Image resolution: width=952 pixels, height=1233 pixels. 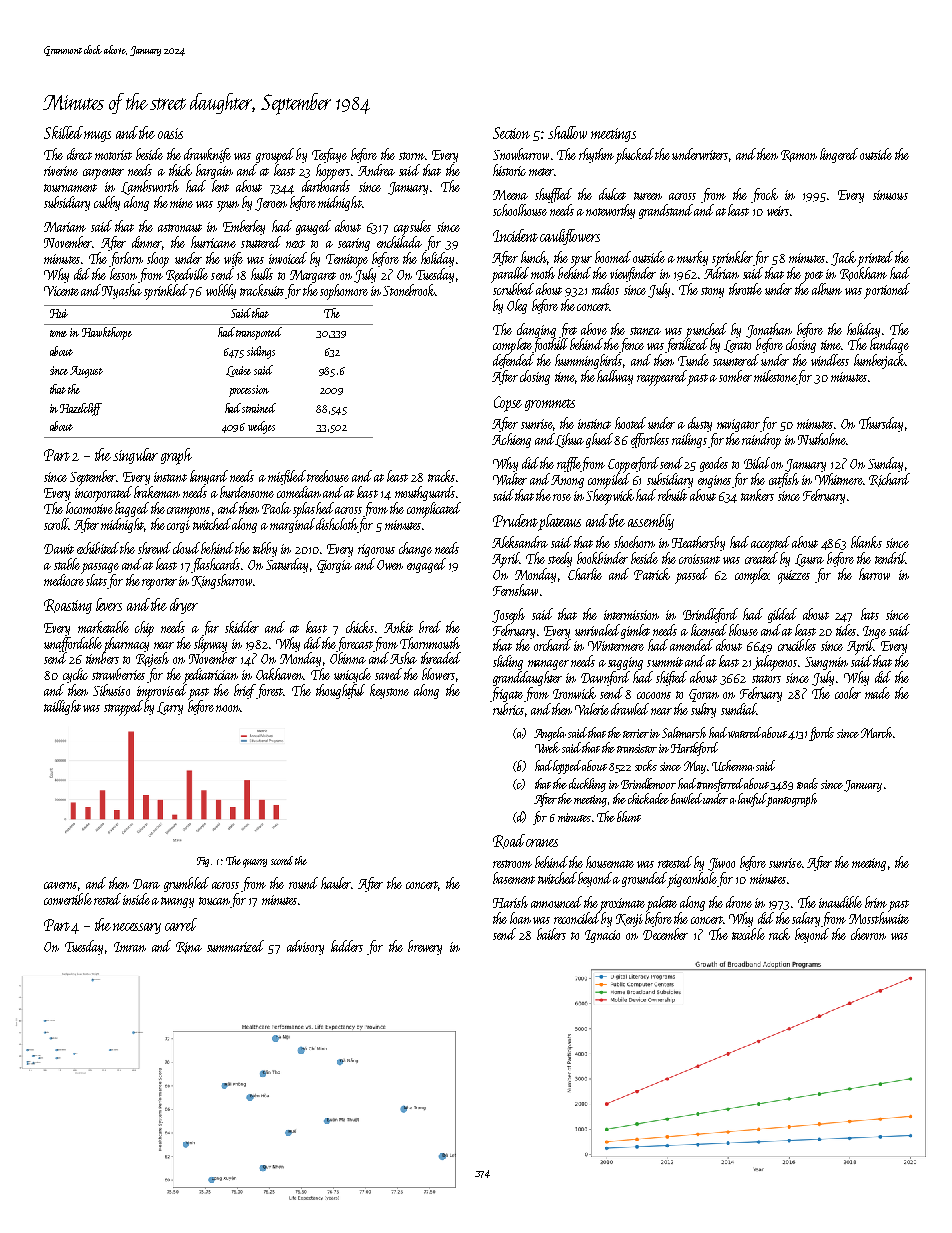 I want to click on storm, so click(x=412, y=156).
